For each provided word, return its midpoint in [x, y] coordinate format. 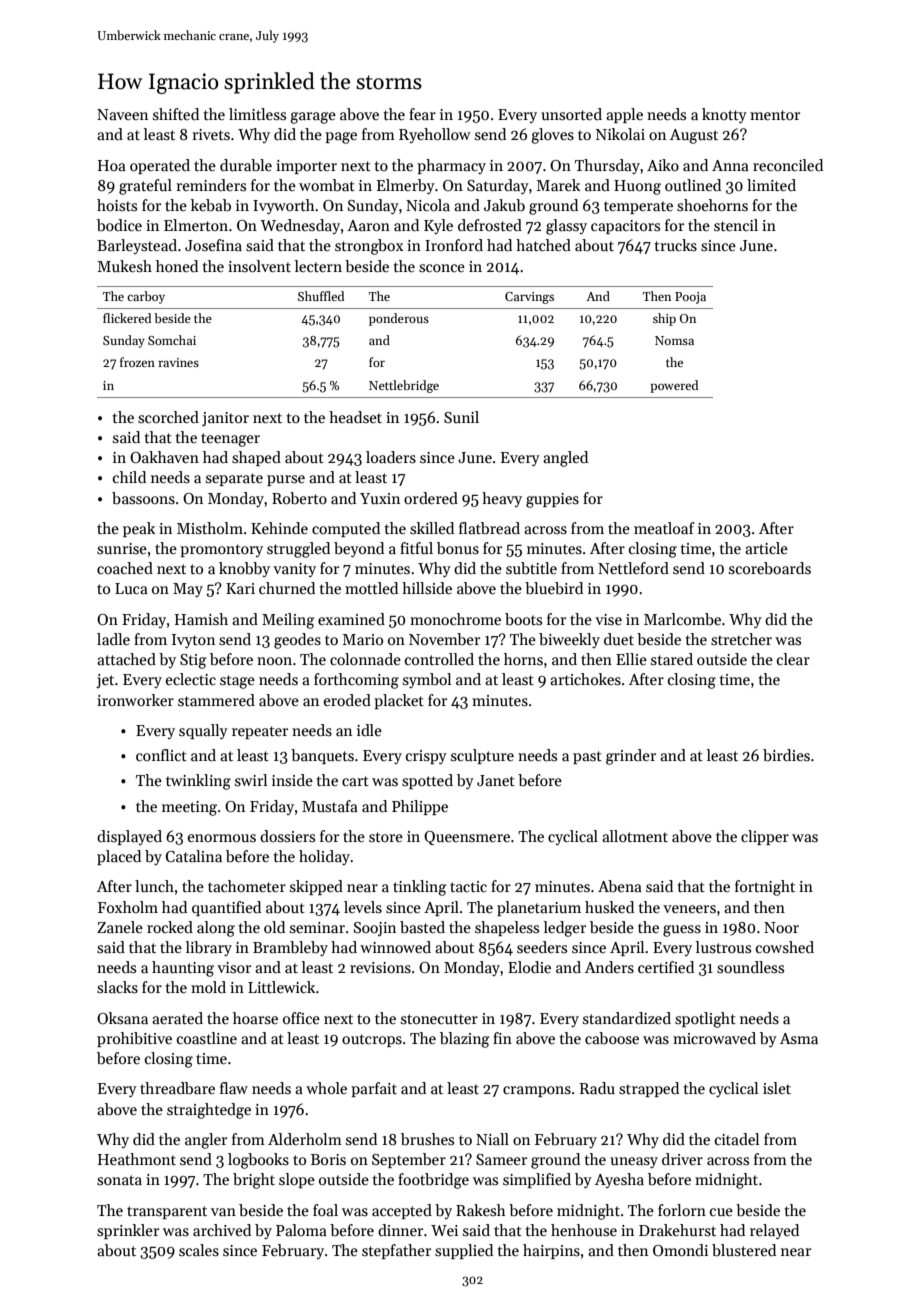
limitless [257, 114]
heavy [502, 499]
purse [286, 480]
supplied [464, 1251]
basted [422, 927]
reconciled [788, 165]
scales [199, 1250]
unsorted [571, 114]
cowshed [785, 947]
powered [674, 386]
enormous [222, 838]
